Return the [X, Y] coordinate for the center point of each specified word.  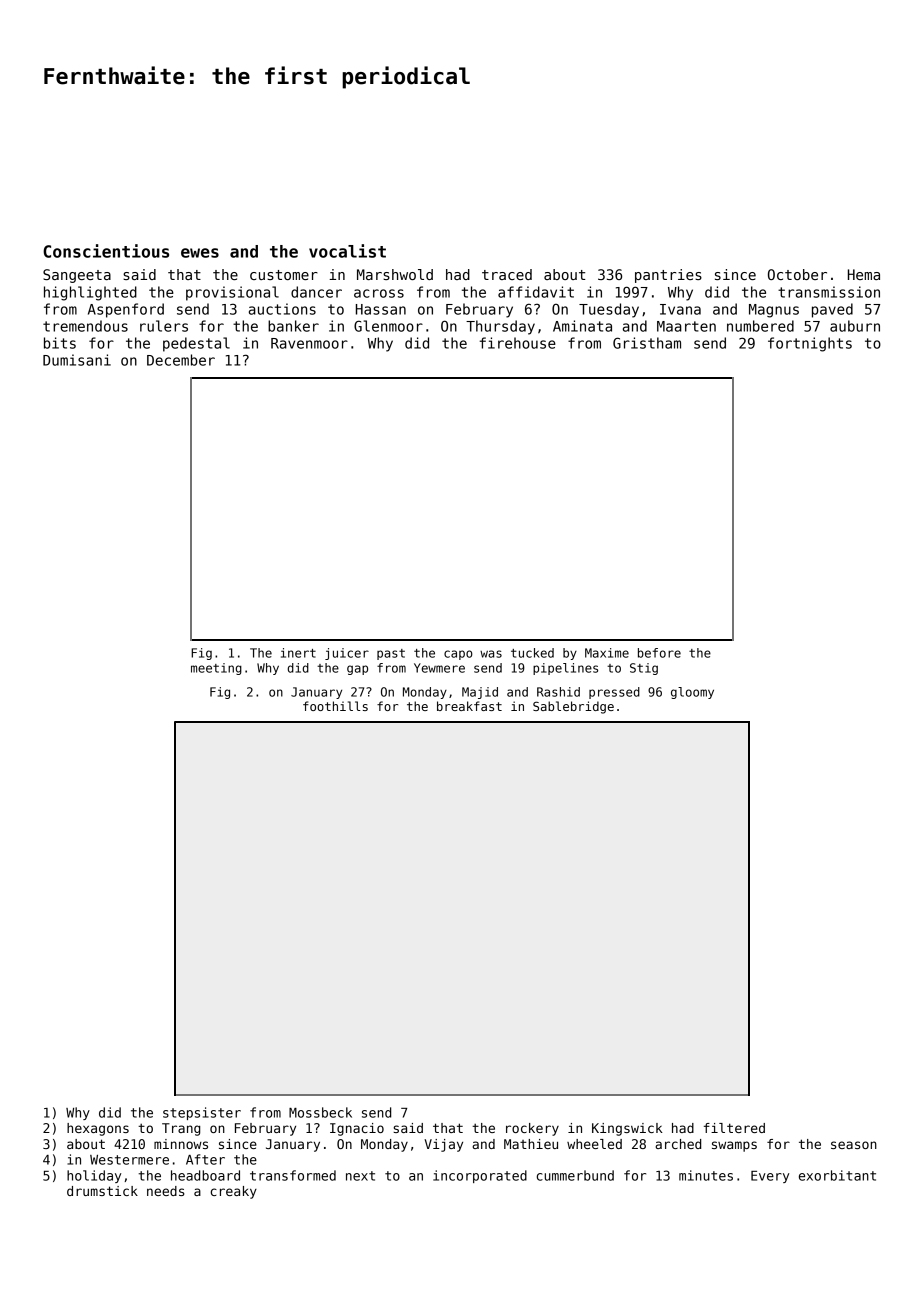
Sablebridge [573, 707]
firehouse [518, 343]
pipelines [565, 669]
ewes [200, 253]
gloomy [692, 693]
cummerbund [575, 1175]
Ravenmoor [309, 343]
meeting [216, 669]
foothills [335, 706]
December [181, 360]
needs [166, 1191]
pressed [614, 693]
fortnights [810, 344]
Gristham [647, 343]
